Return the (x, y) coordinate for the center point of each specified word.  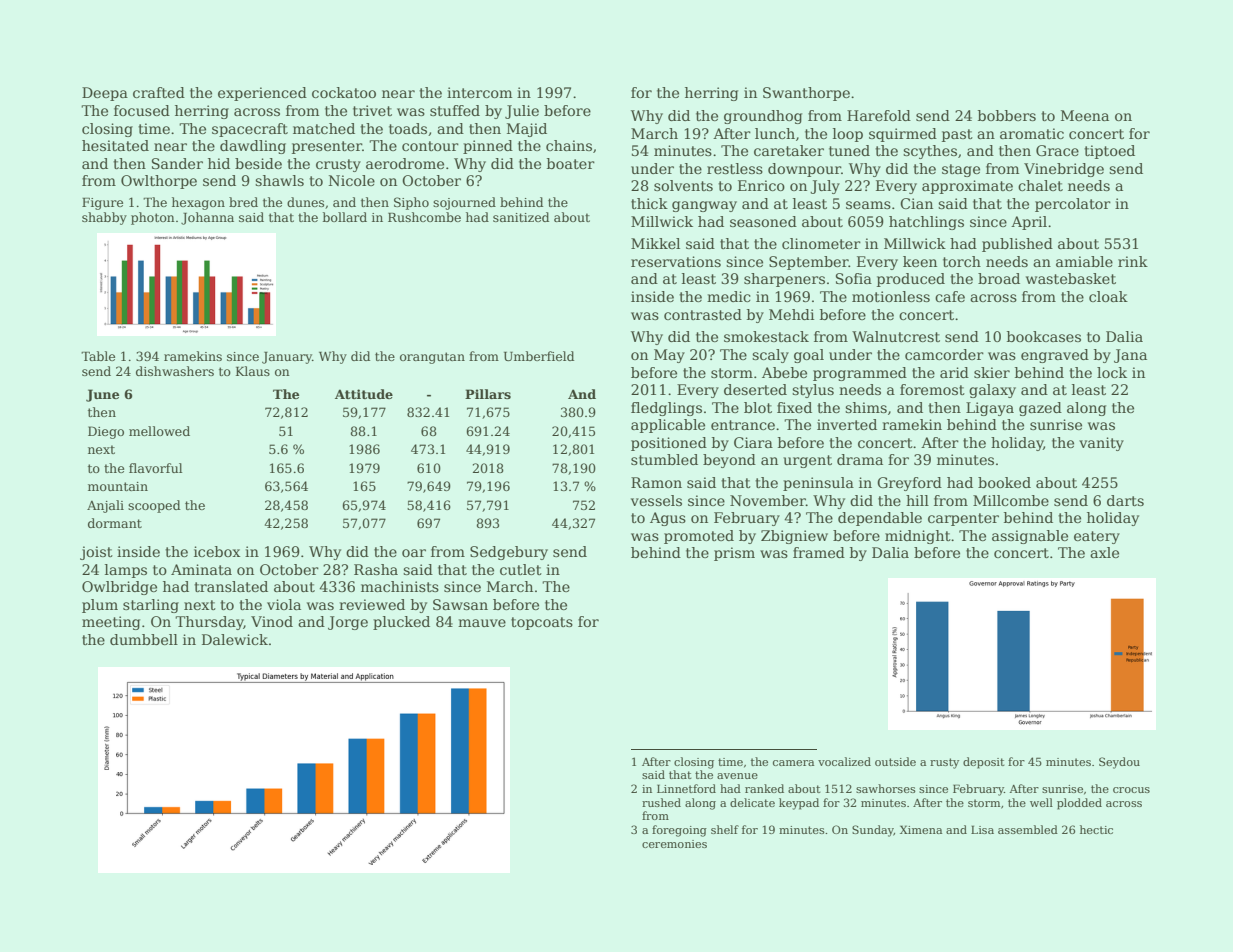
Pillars (488, 394)
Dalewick (235, 639)
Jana (1130, 356)
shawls (279, 180)
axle (1104, 552)
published (1017, 245)
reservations (676, 261)
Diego (106, 432)
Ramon (656, 482)
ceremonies (674, 844)
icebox (217, 551)
